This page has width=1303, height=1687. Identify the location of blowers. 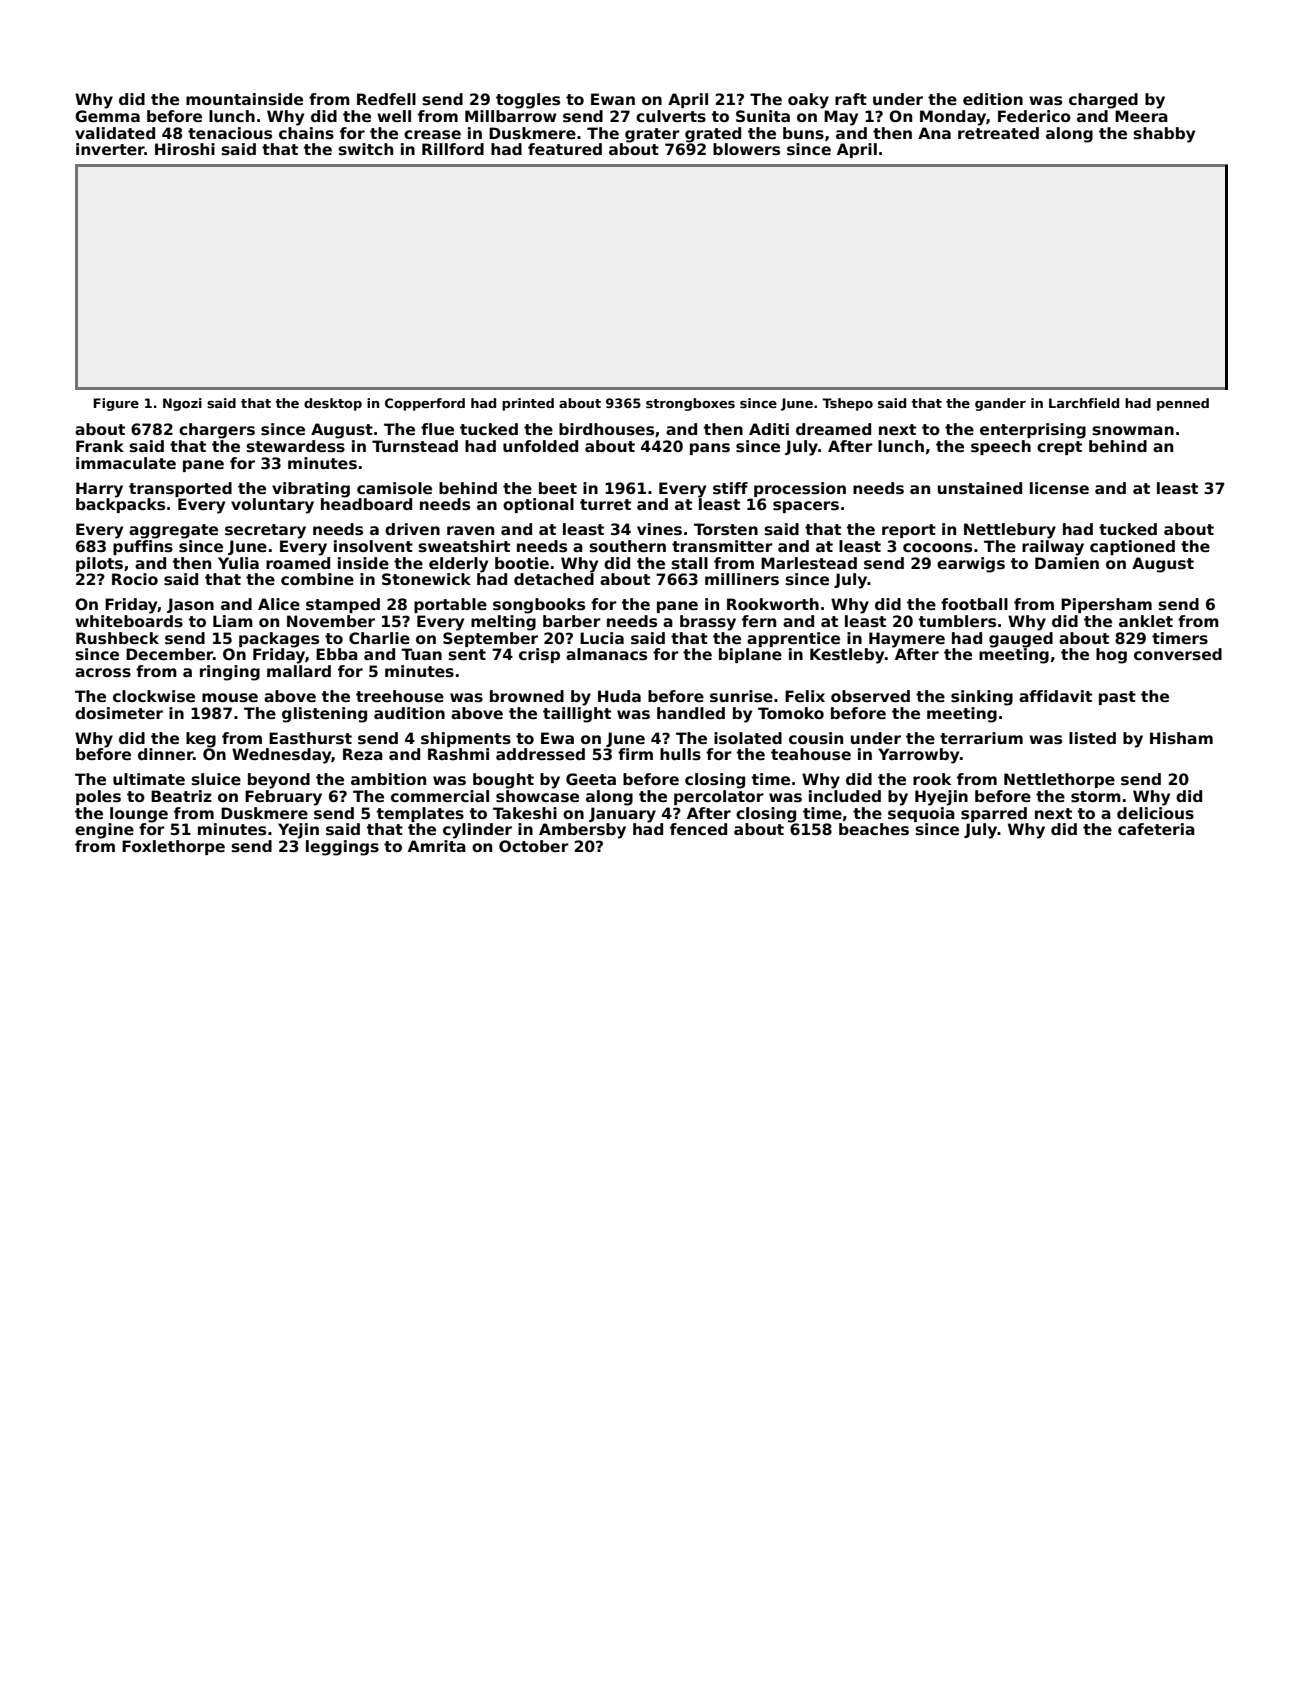
(746, 149).
